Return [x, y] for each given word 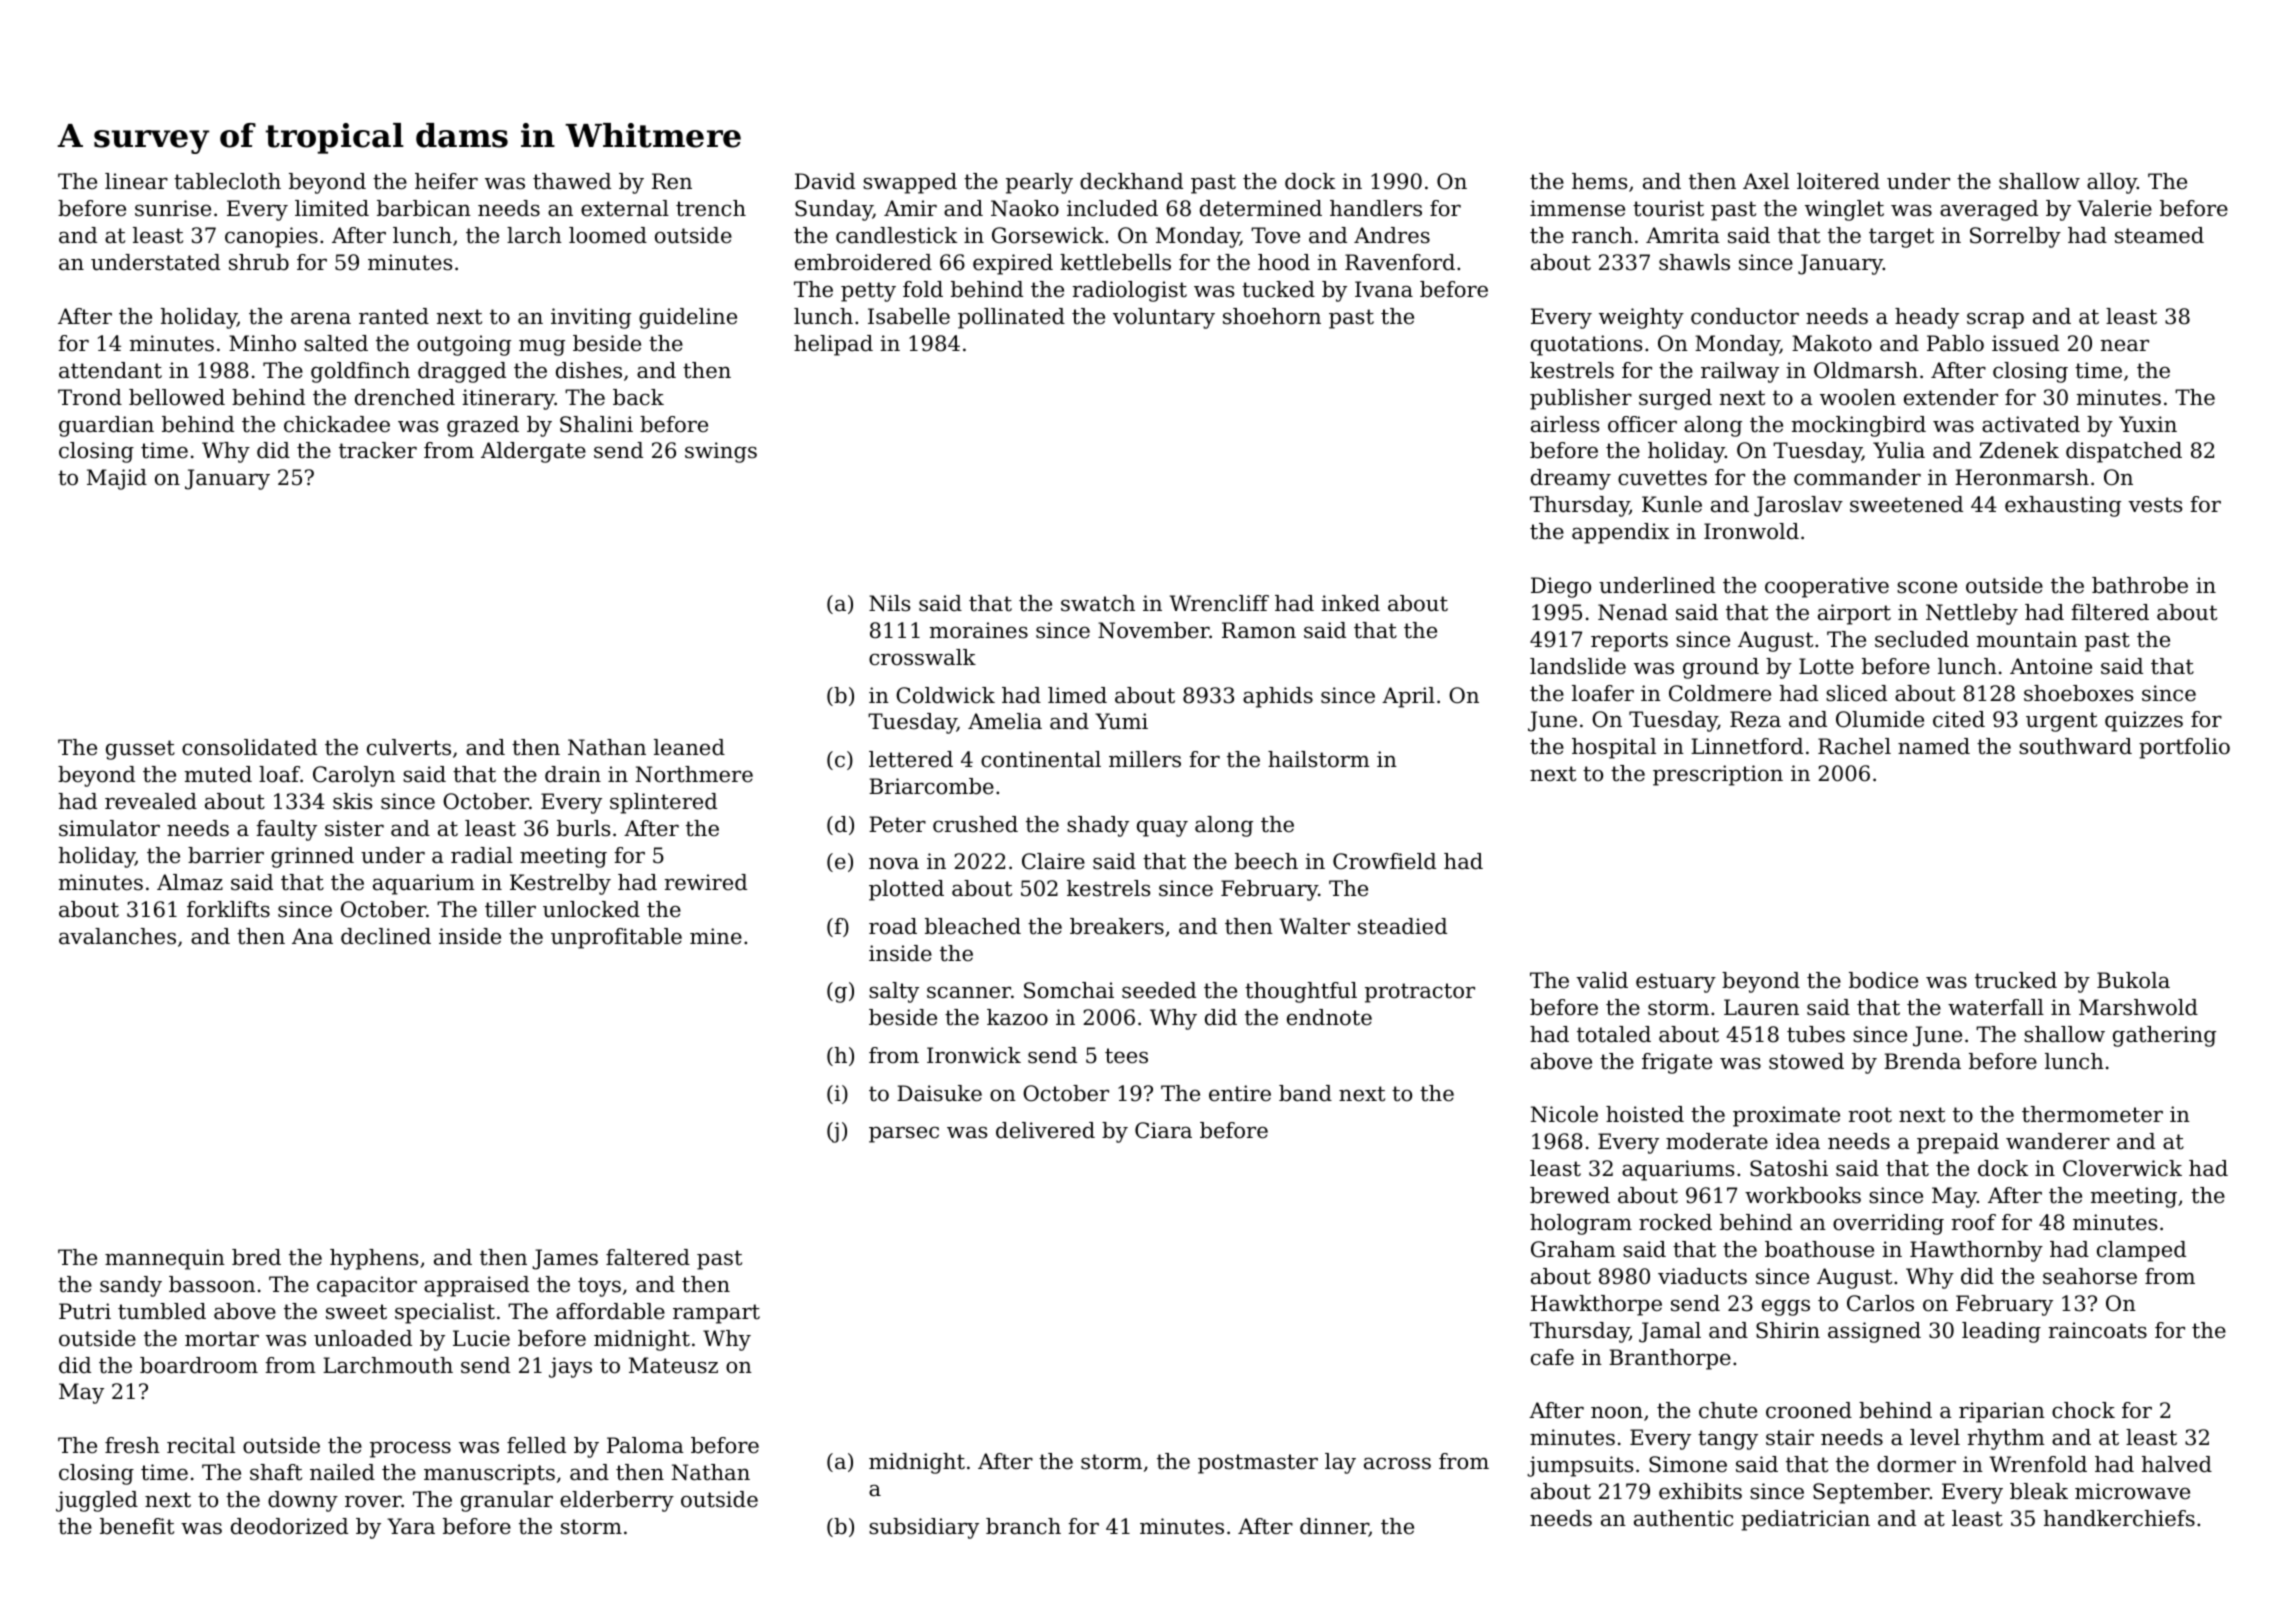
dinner [1334, 1527]
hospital [1614, 748]
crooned [1809, 1410]
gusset [140, 750]
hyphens [374, 1259]
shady [1098, 826]
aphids [1278, 697]
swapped [910, 183]
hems [1599, 181]
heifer [446, 181]
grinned [312, 857]
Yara [411, 1526]
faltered [648, 1257]
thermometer [2092, 1114]
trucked [2016, 980]
